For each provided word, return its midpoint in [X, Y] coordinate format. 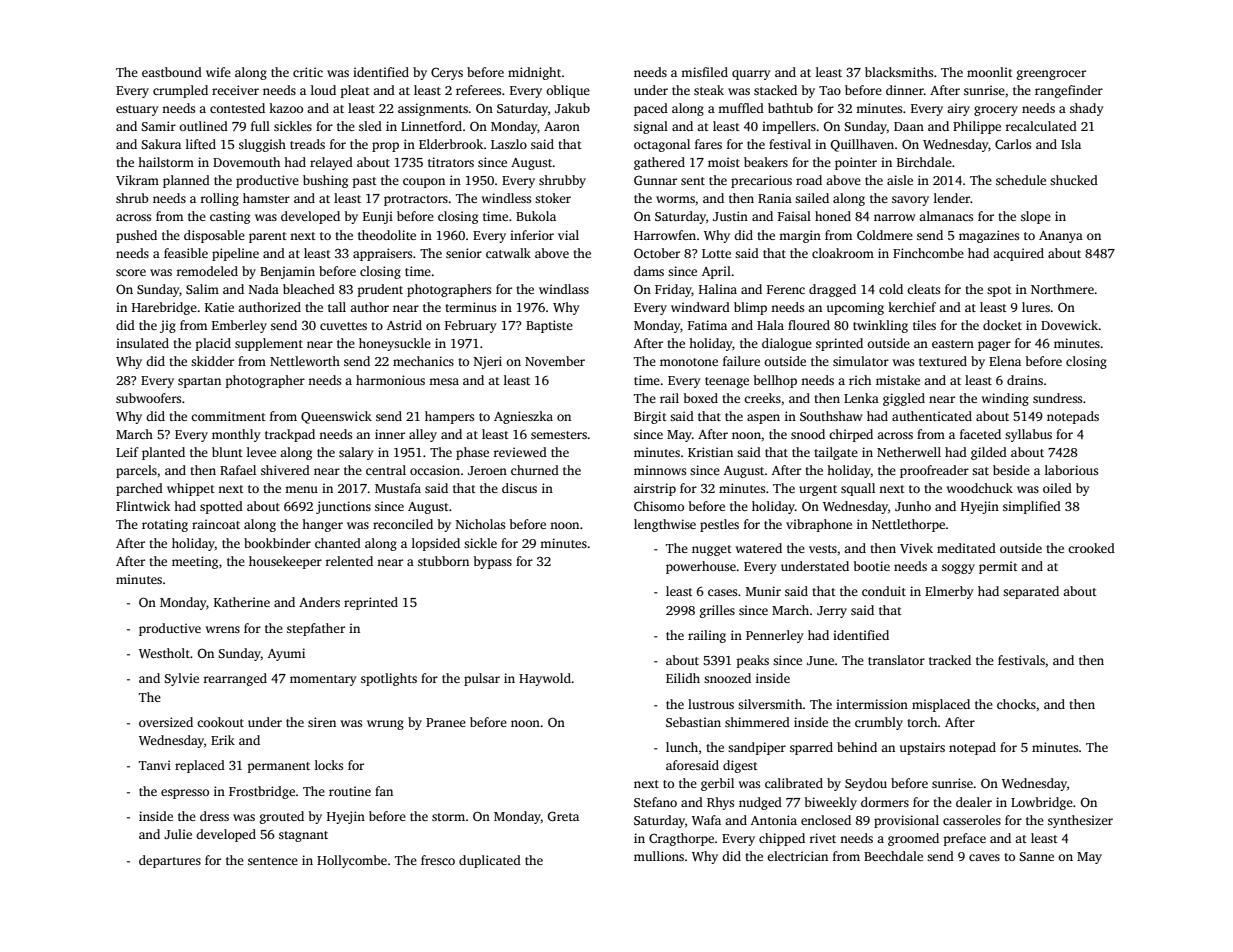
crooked [1091, 548]
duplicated [490, 861]
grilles [717, 611]
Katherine [242, 602]
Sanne [1036, 856]
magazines [989, 236]
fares [708, 144]
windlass [564, 289]
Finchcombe [928, 253]
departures [170, 861]
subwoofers [148, 398]
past [365, 182]
